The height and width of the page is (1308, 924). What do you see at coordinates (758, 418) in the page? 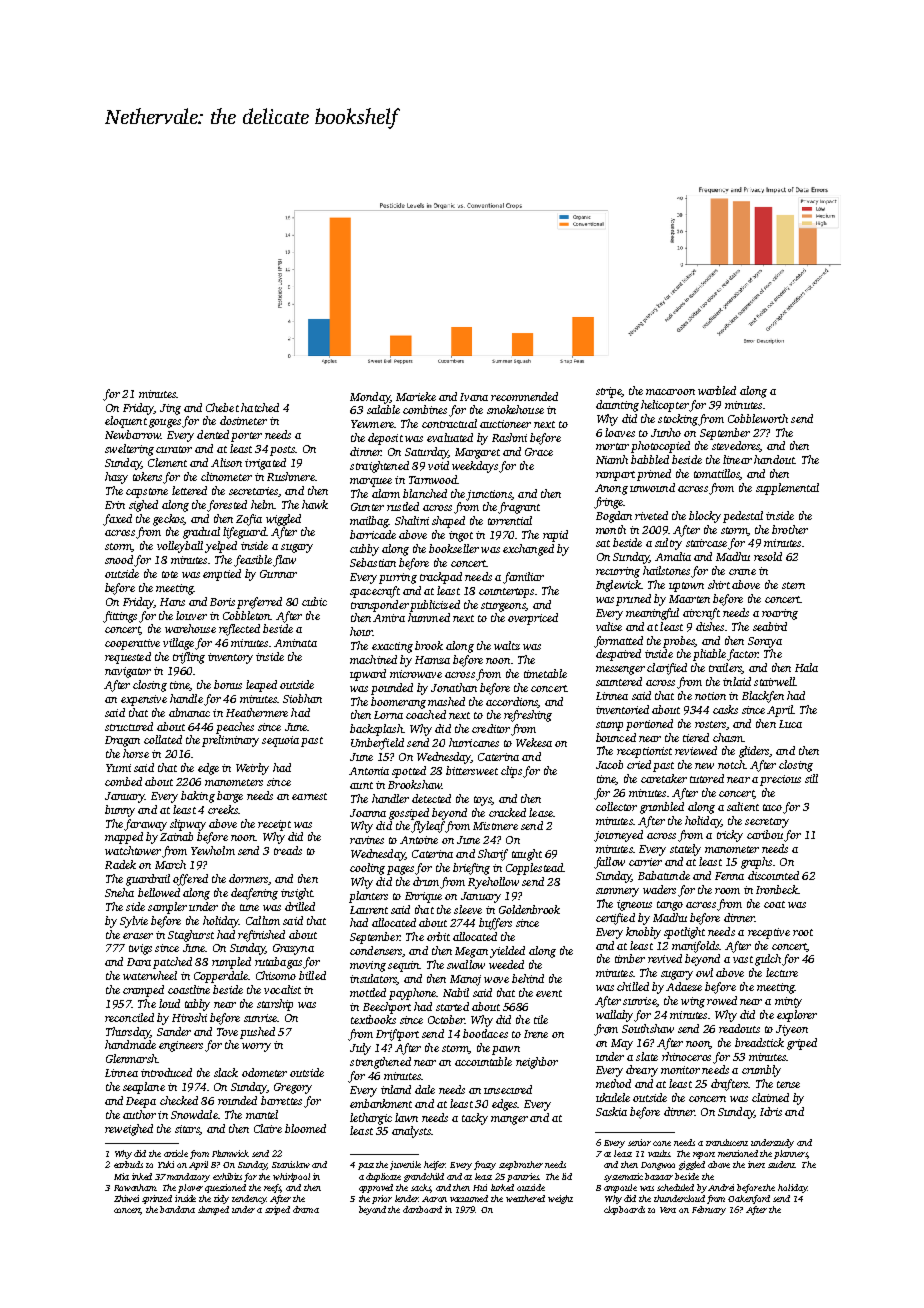
I see `Cobbleworth` at bounding box center [758, 418].
